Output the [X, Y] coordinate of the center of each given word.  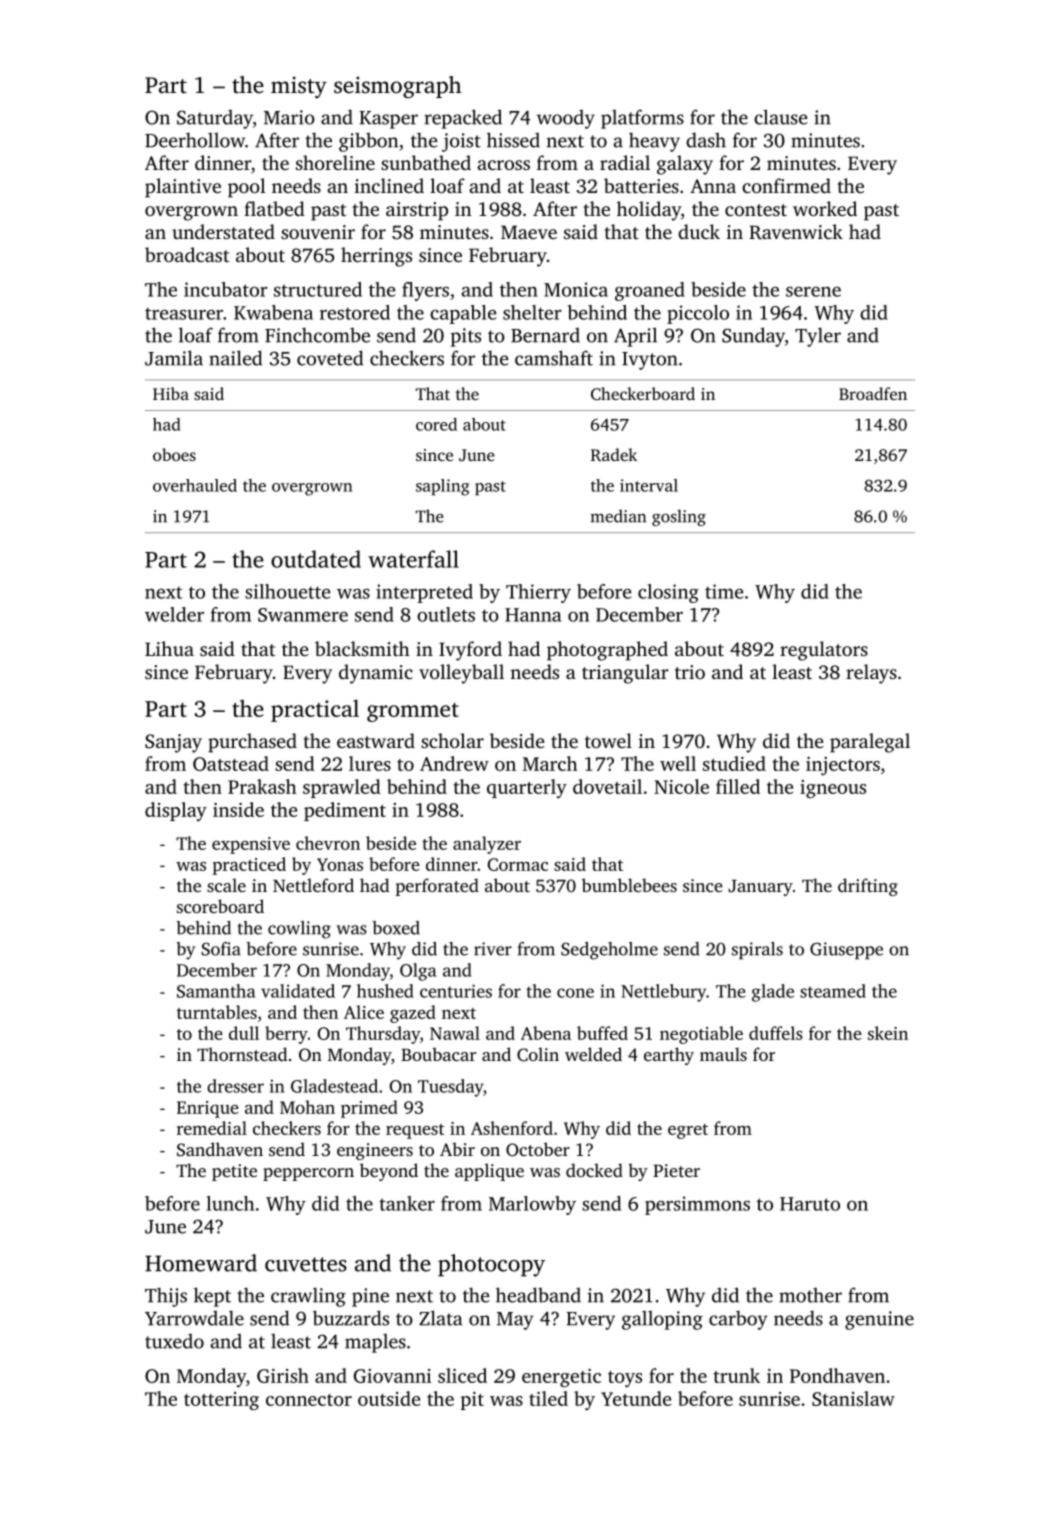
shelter [532, 312]
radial [625, 162]
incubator [226, 289]
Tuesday [450, 1088]
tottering [221, 1401]
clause [781, 117]
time [724, 591]
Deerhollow [195, 140]
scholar [452, 740]
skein [888, 1033]
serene [813, 292]
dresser [235, 1086]
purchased [252, 743]
